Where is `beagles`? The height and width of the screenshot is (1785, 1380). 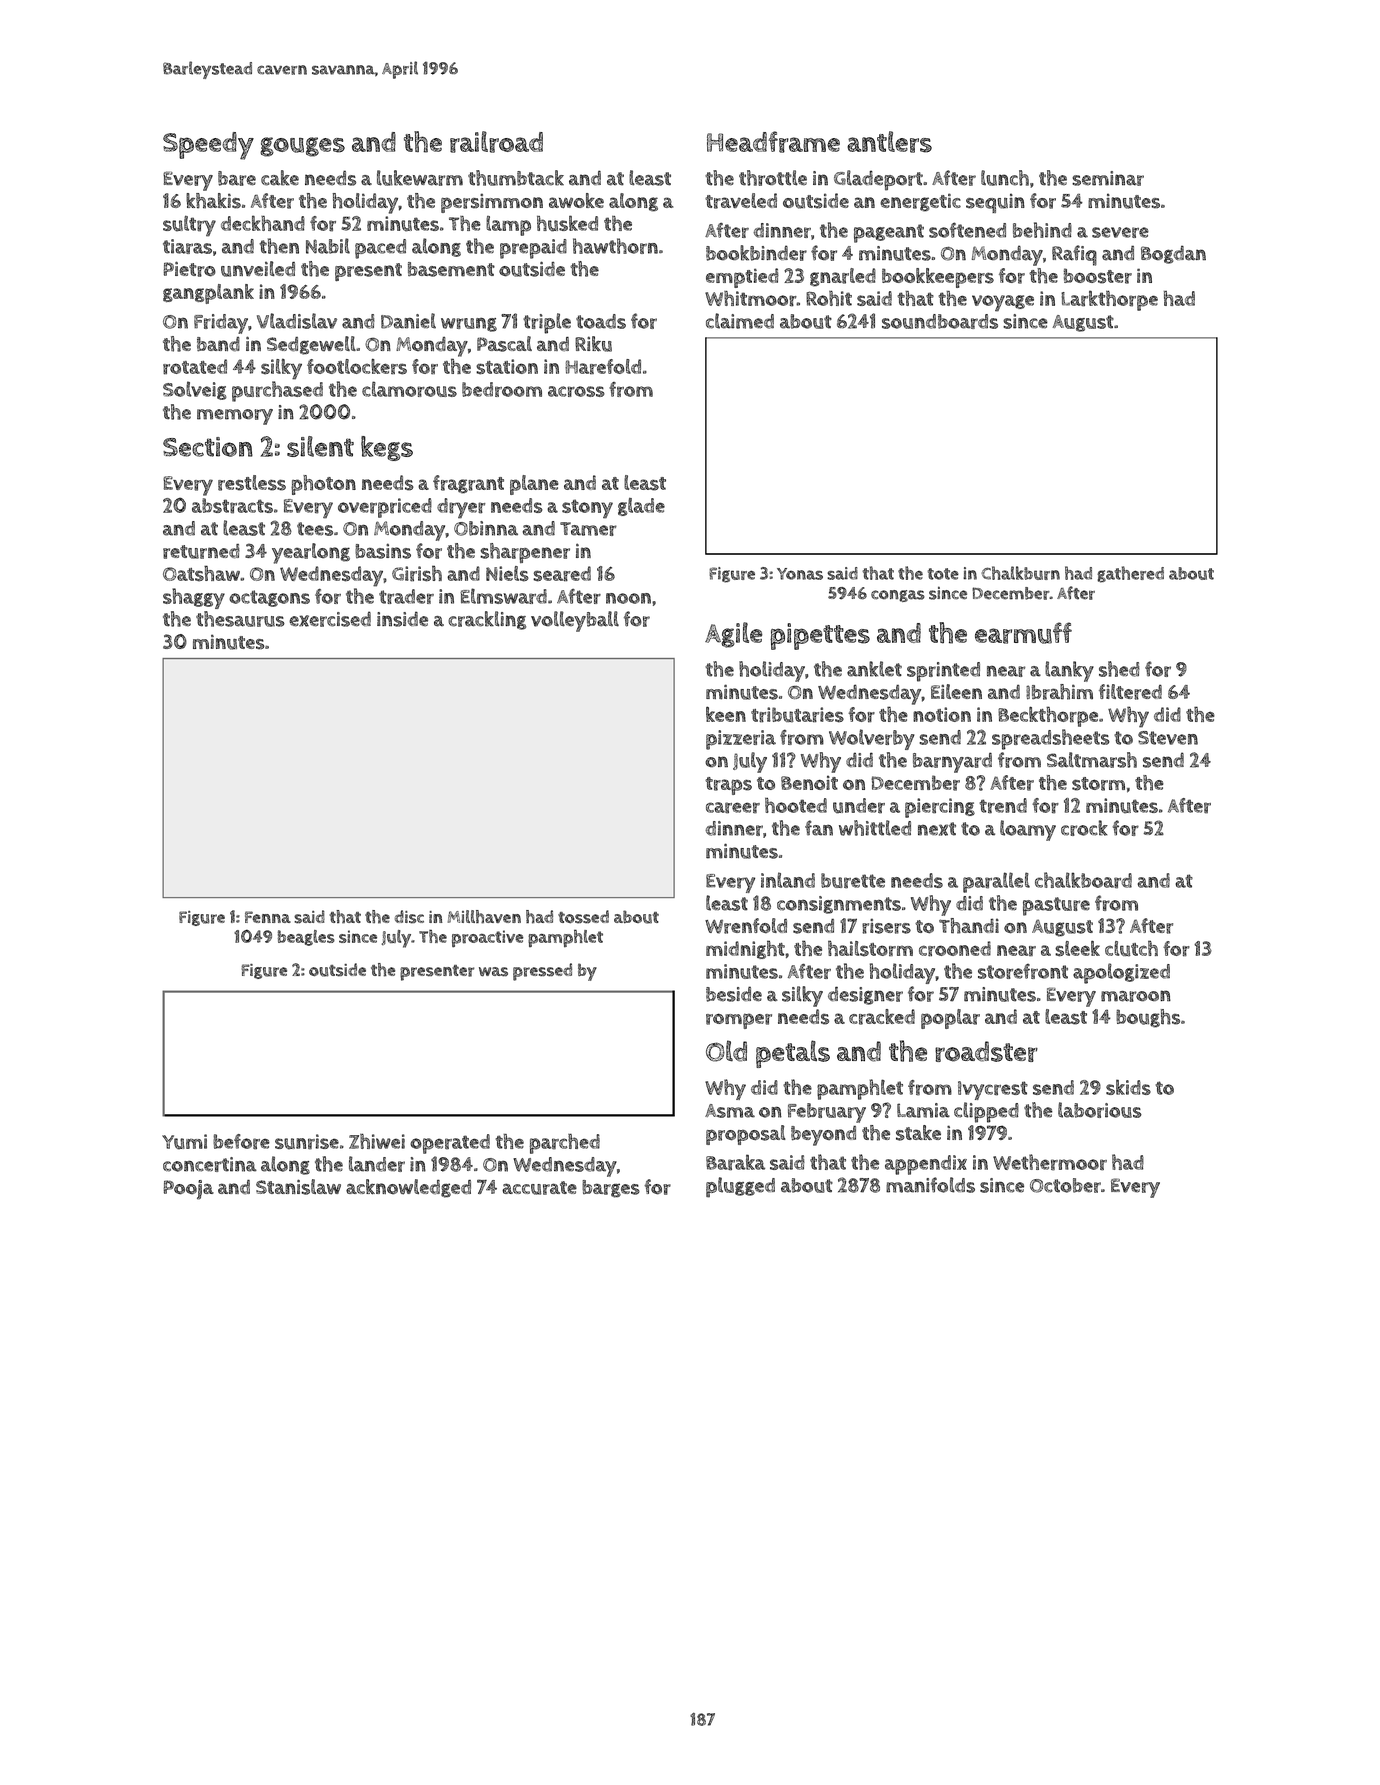
beagles is located at coordinates (306, 938).
